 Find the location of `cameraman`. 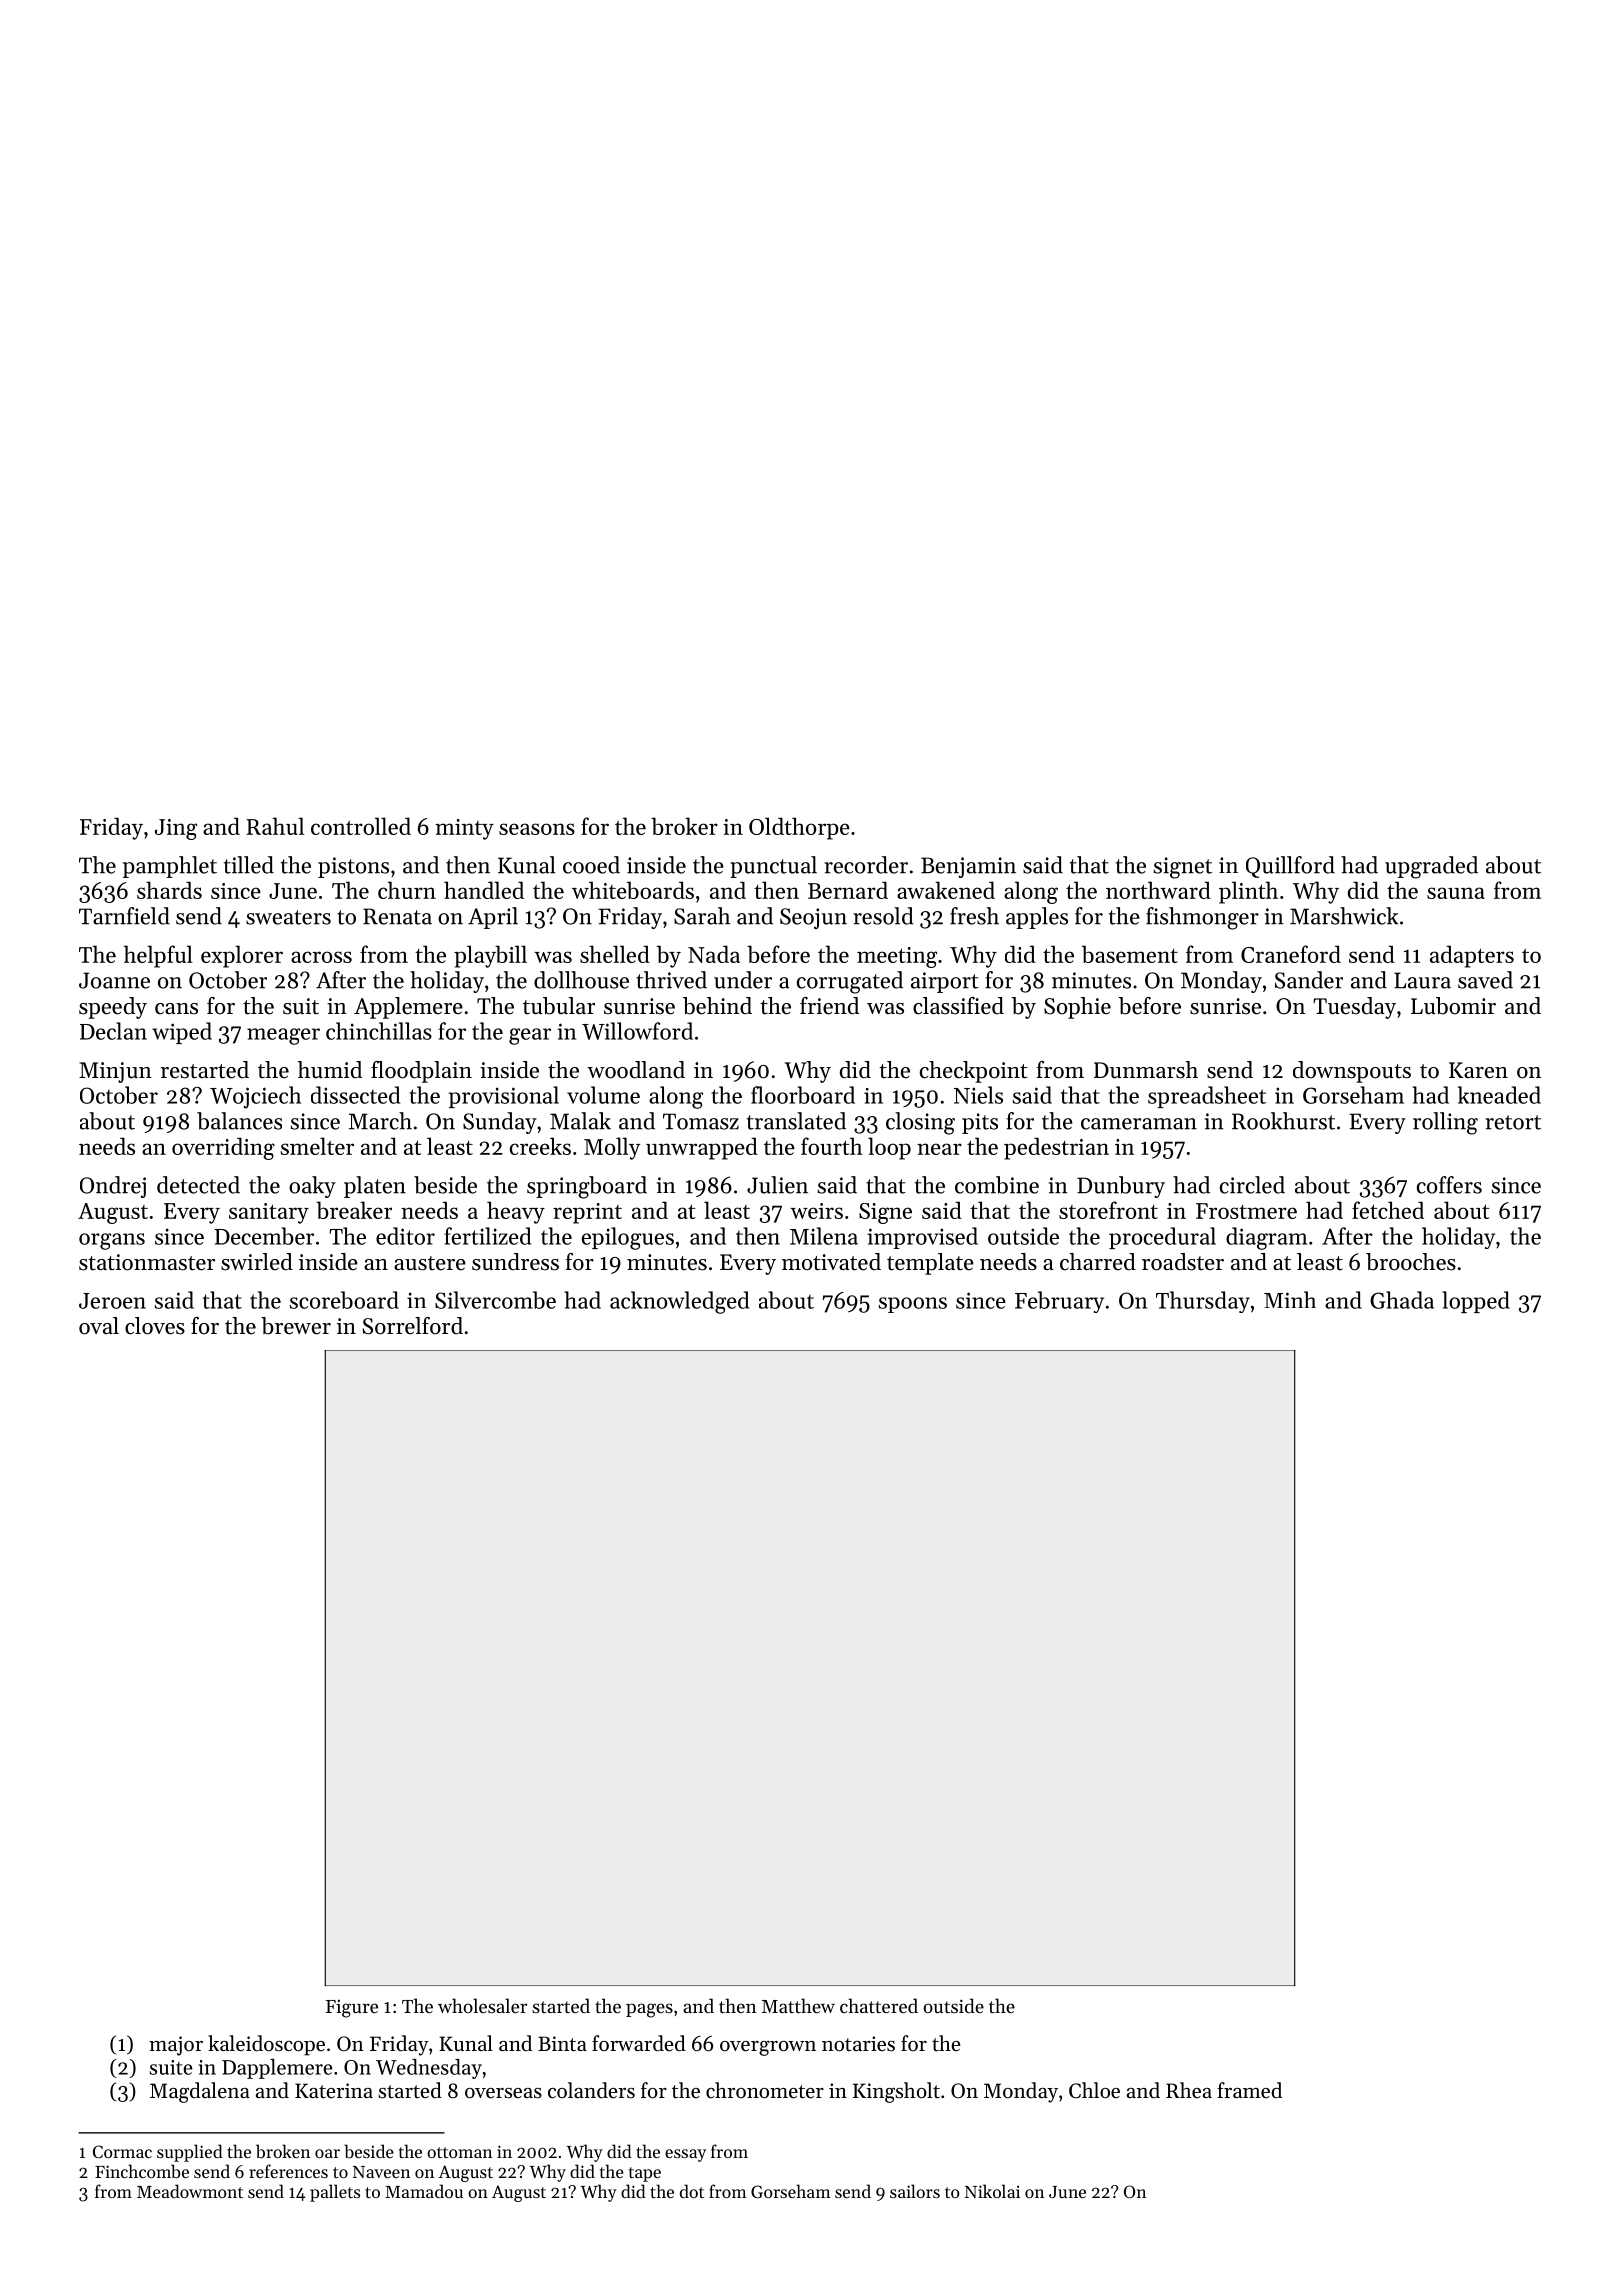

cameraman is located at coordinates (1139, 1124).
